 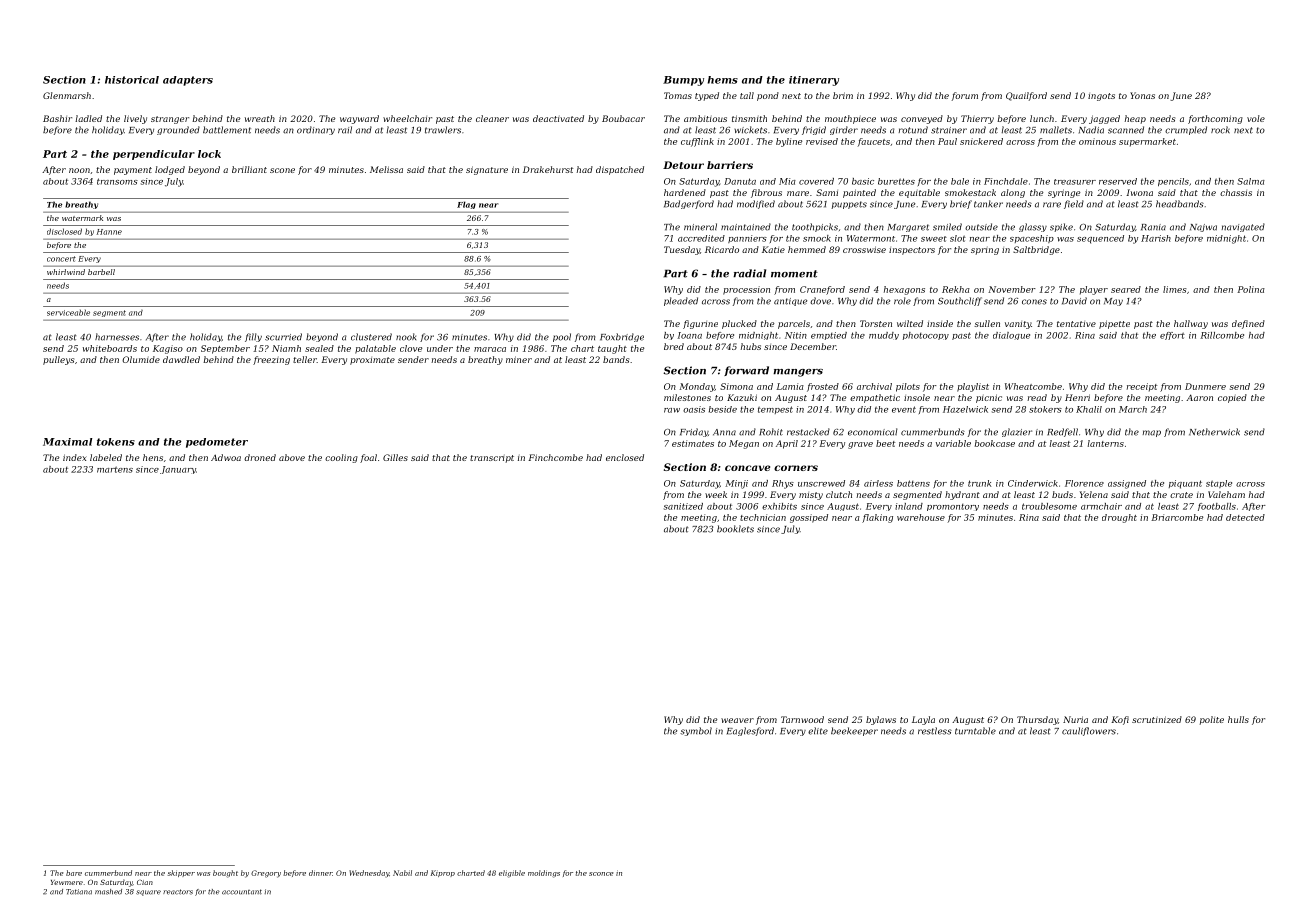 I want to click on Ioana, so click(x=689, y=335).
